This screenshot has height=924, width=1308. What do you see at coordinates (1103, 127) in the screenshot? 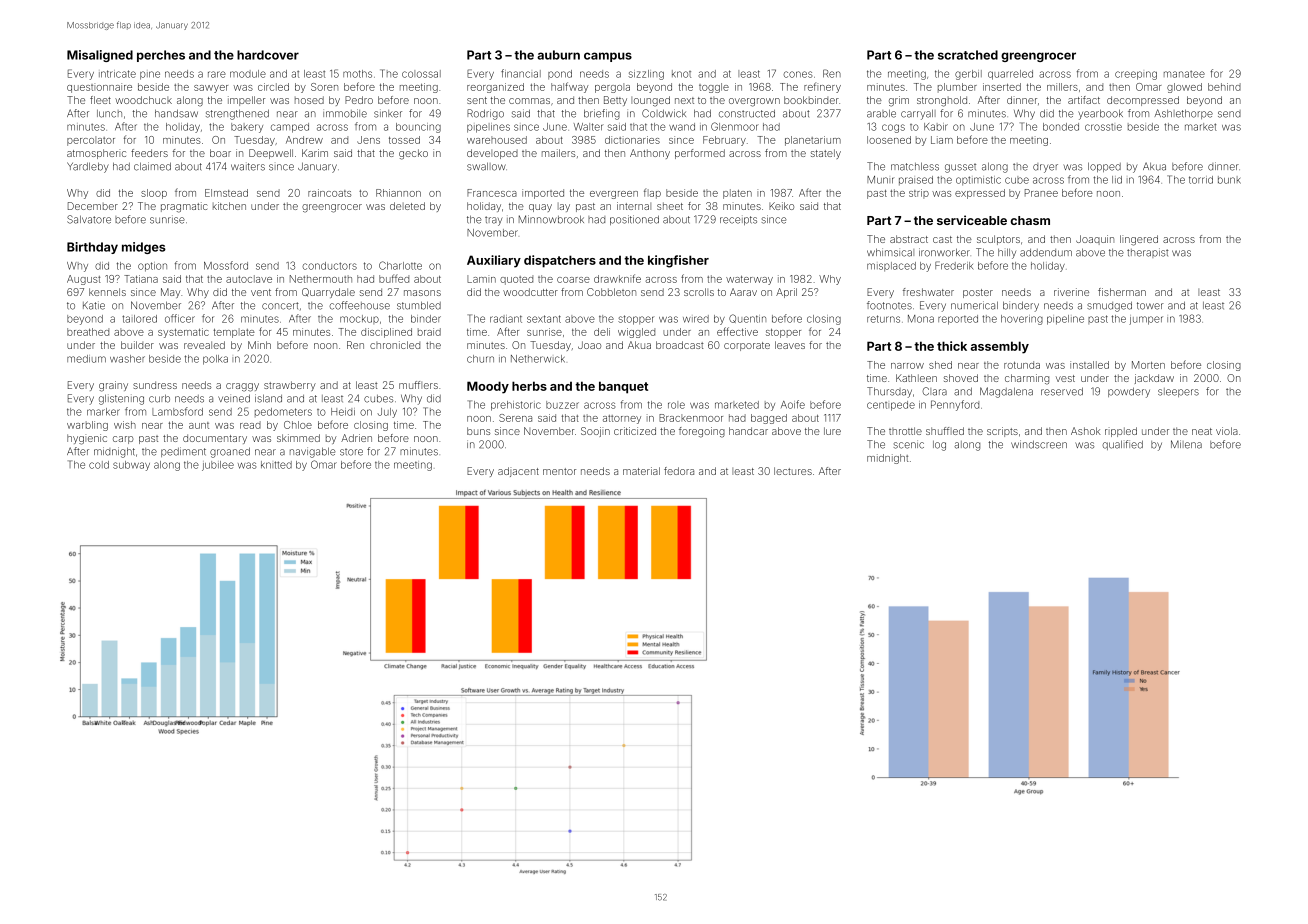
I see `crosstie` at bounding box center [1103, 127].
